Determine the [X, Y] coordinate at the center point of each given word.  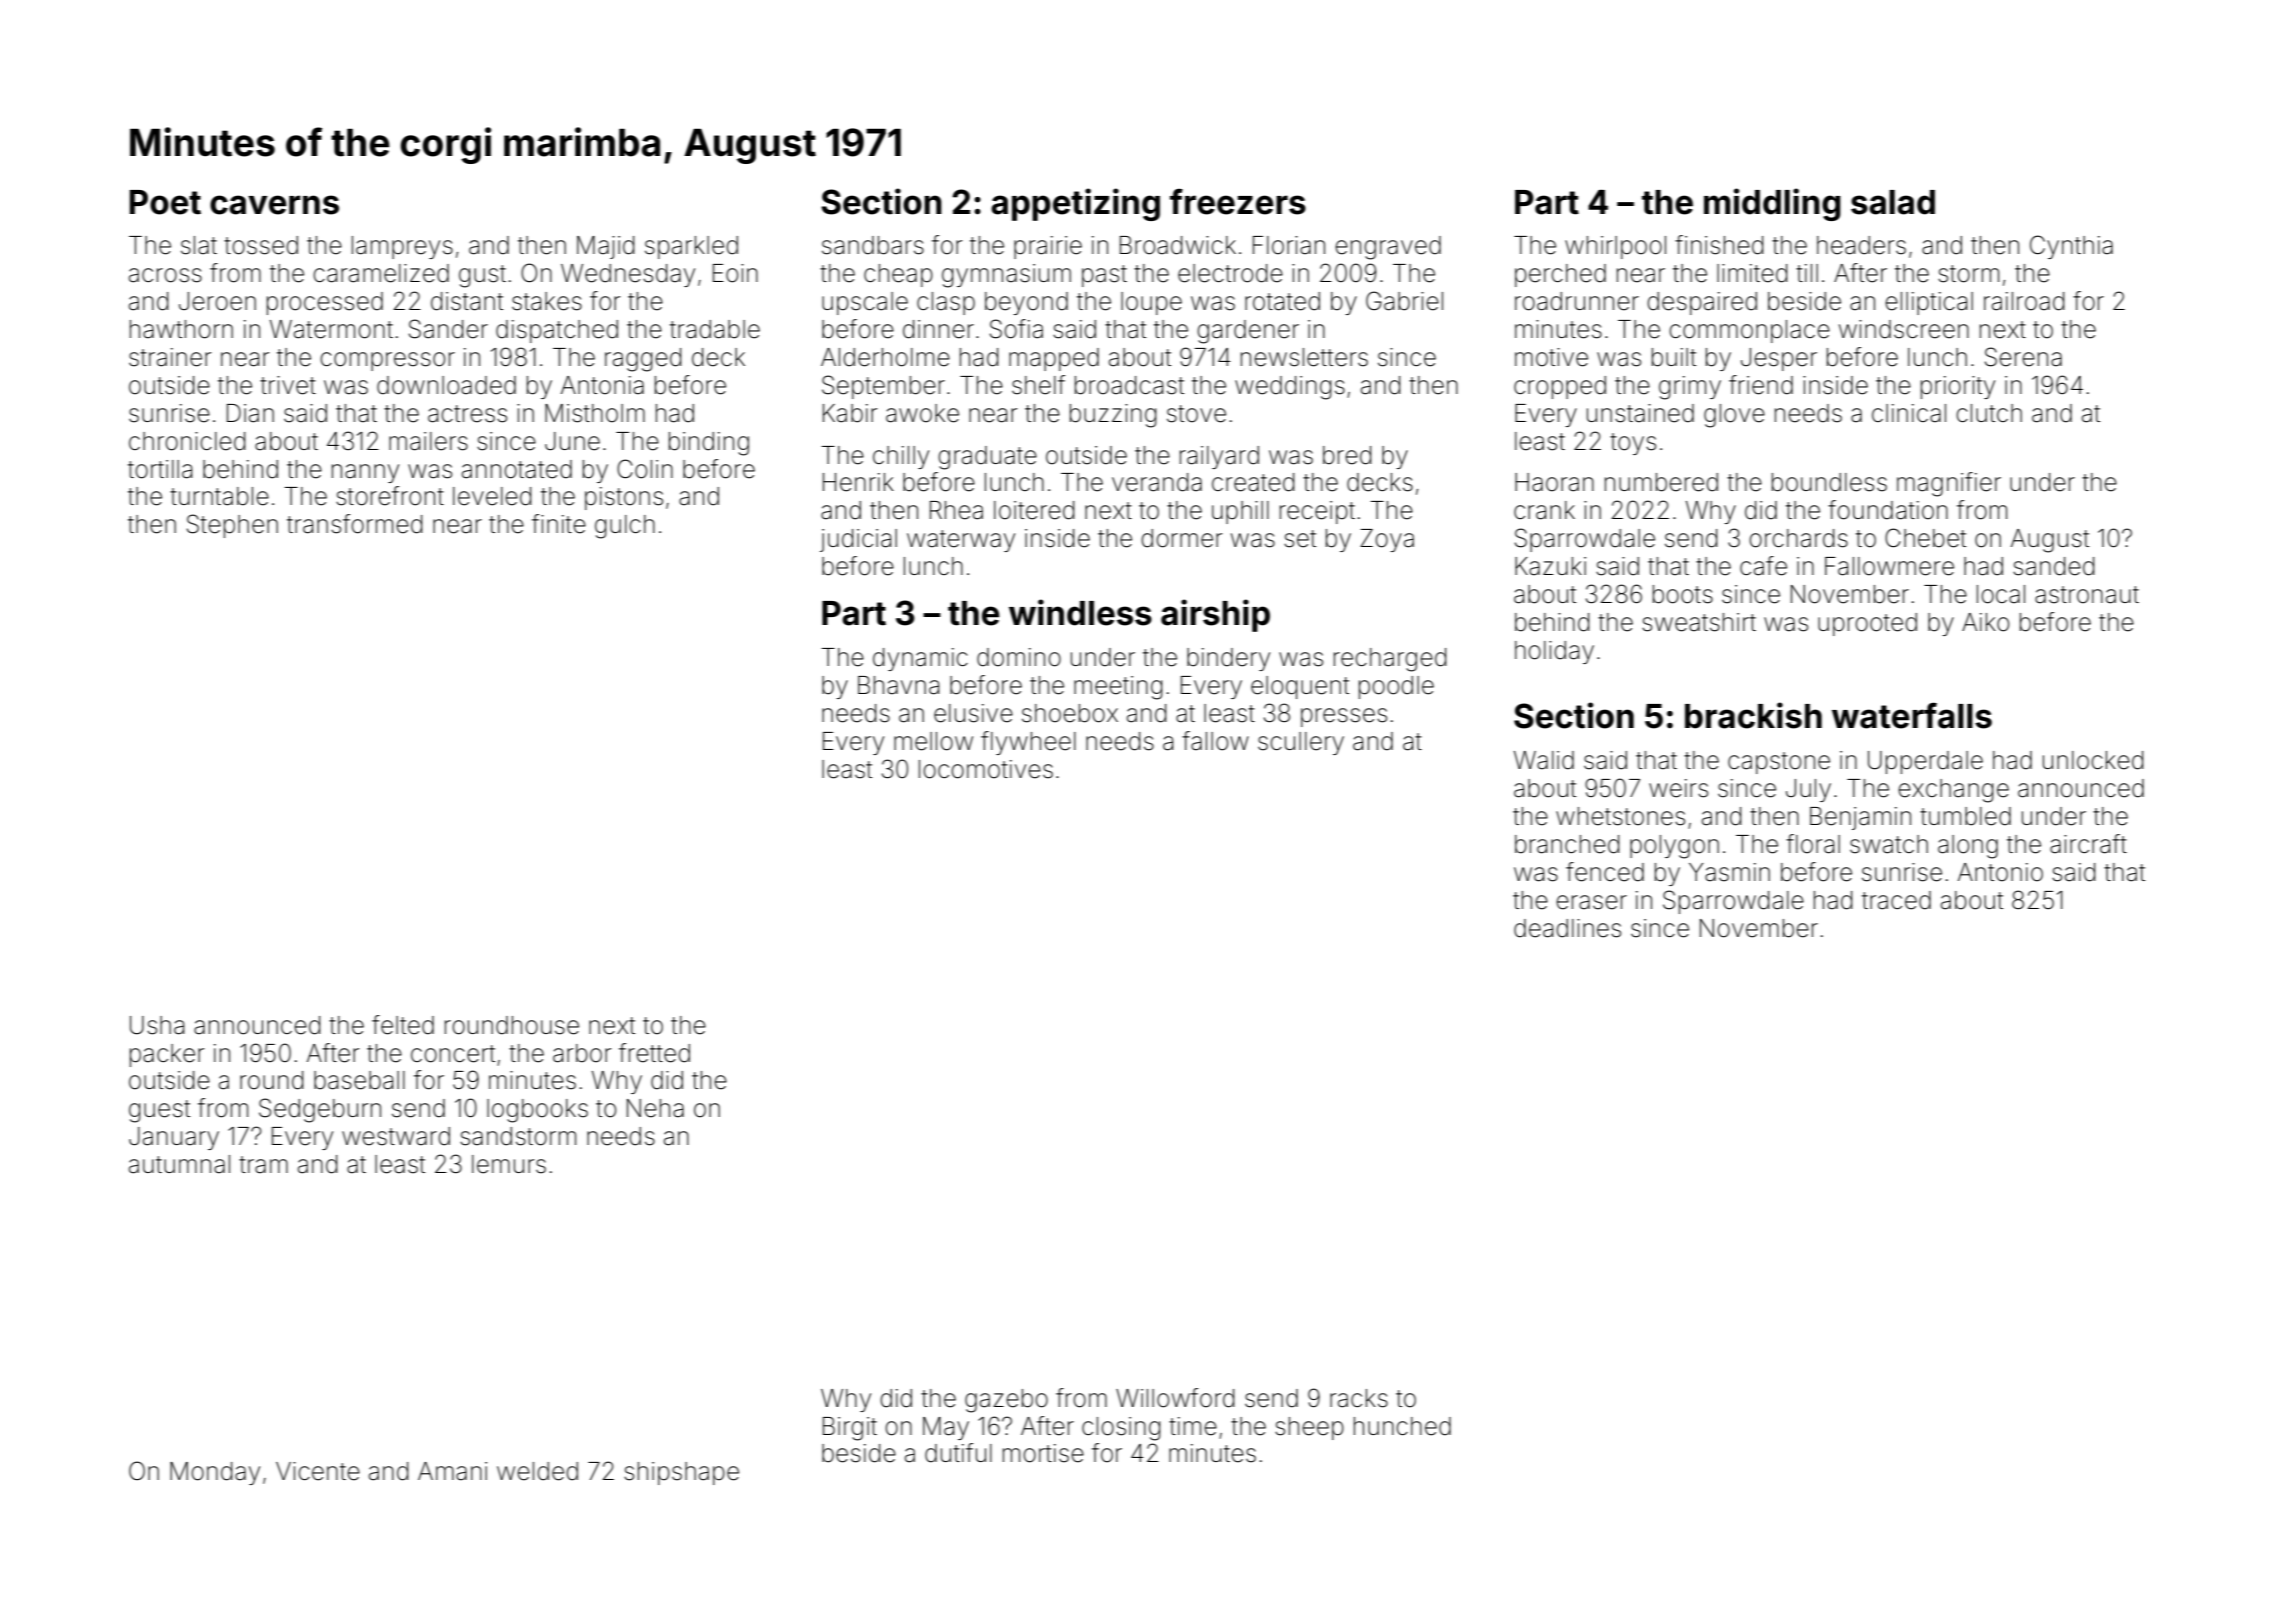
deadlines [1567, 928]
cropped [1560, 387]
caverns [274, 205]
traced [1896, 900]
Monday [215, 1473]
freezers [1238, 201]
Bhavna [898, 685]
